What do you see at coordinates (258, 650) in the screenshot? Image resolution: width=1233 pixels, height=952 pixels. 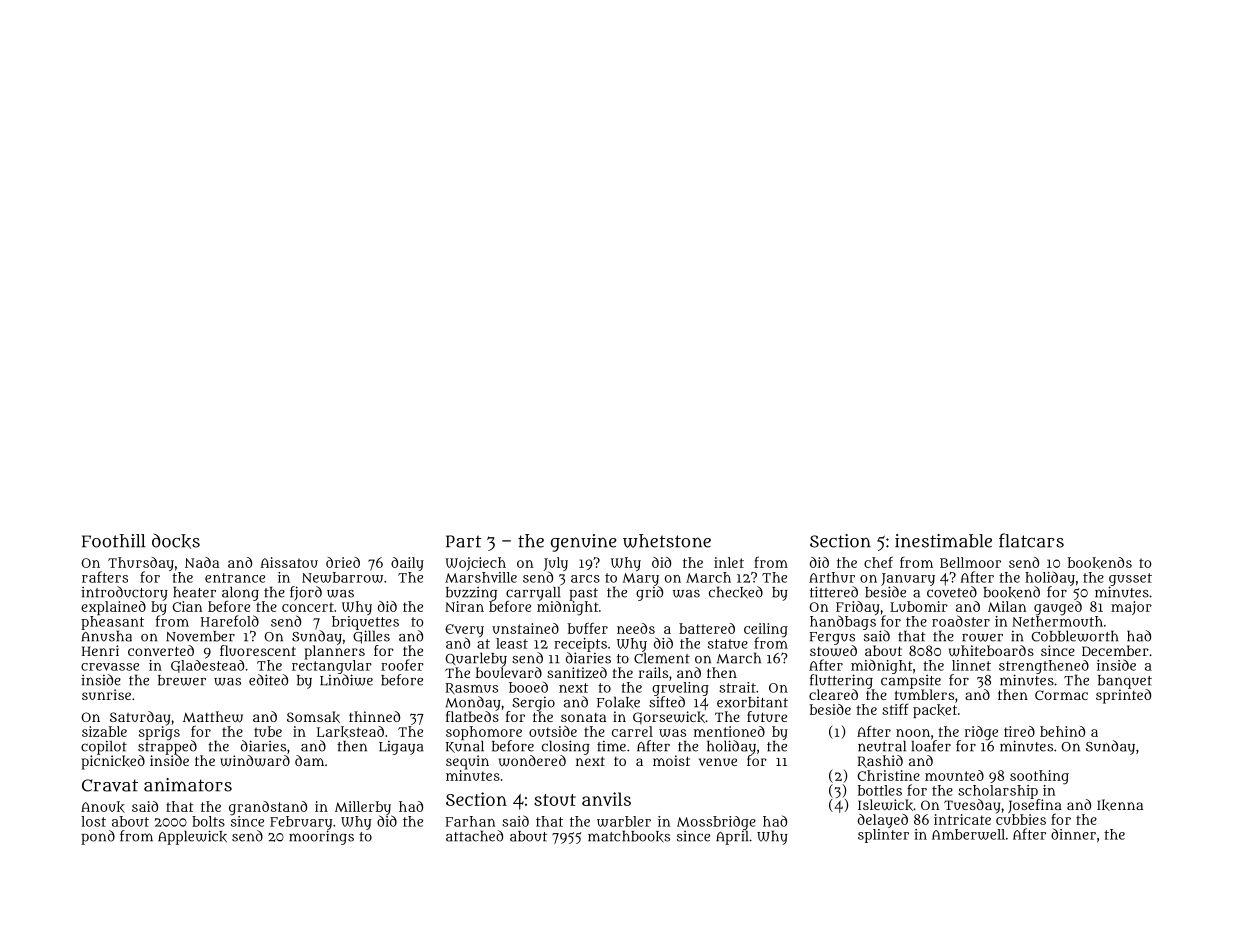 I see `fluorescent` at bounding box center [258, 650].
